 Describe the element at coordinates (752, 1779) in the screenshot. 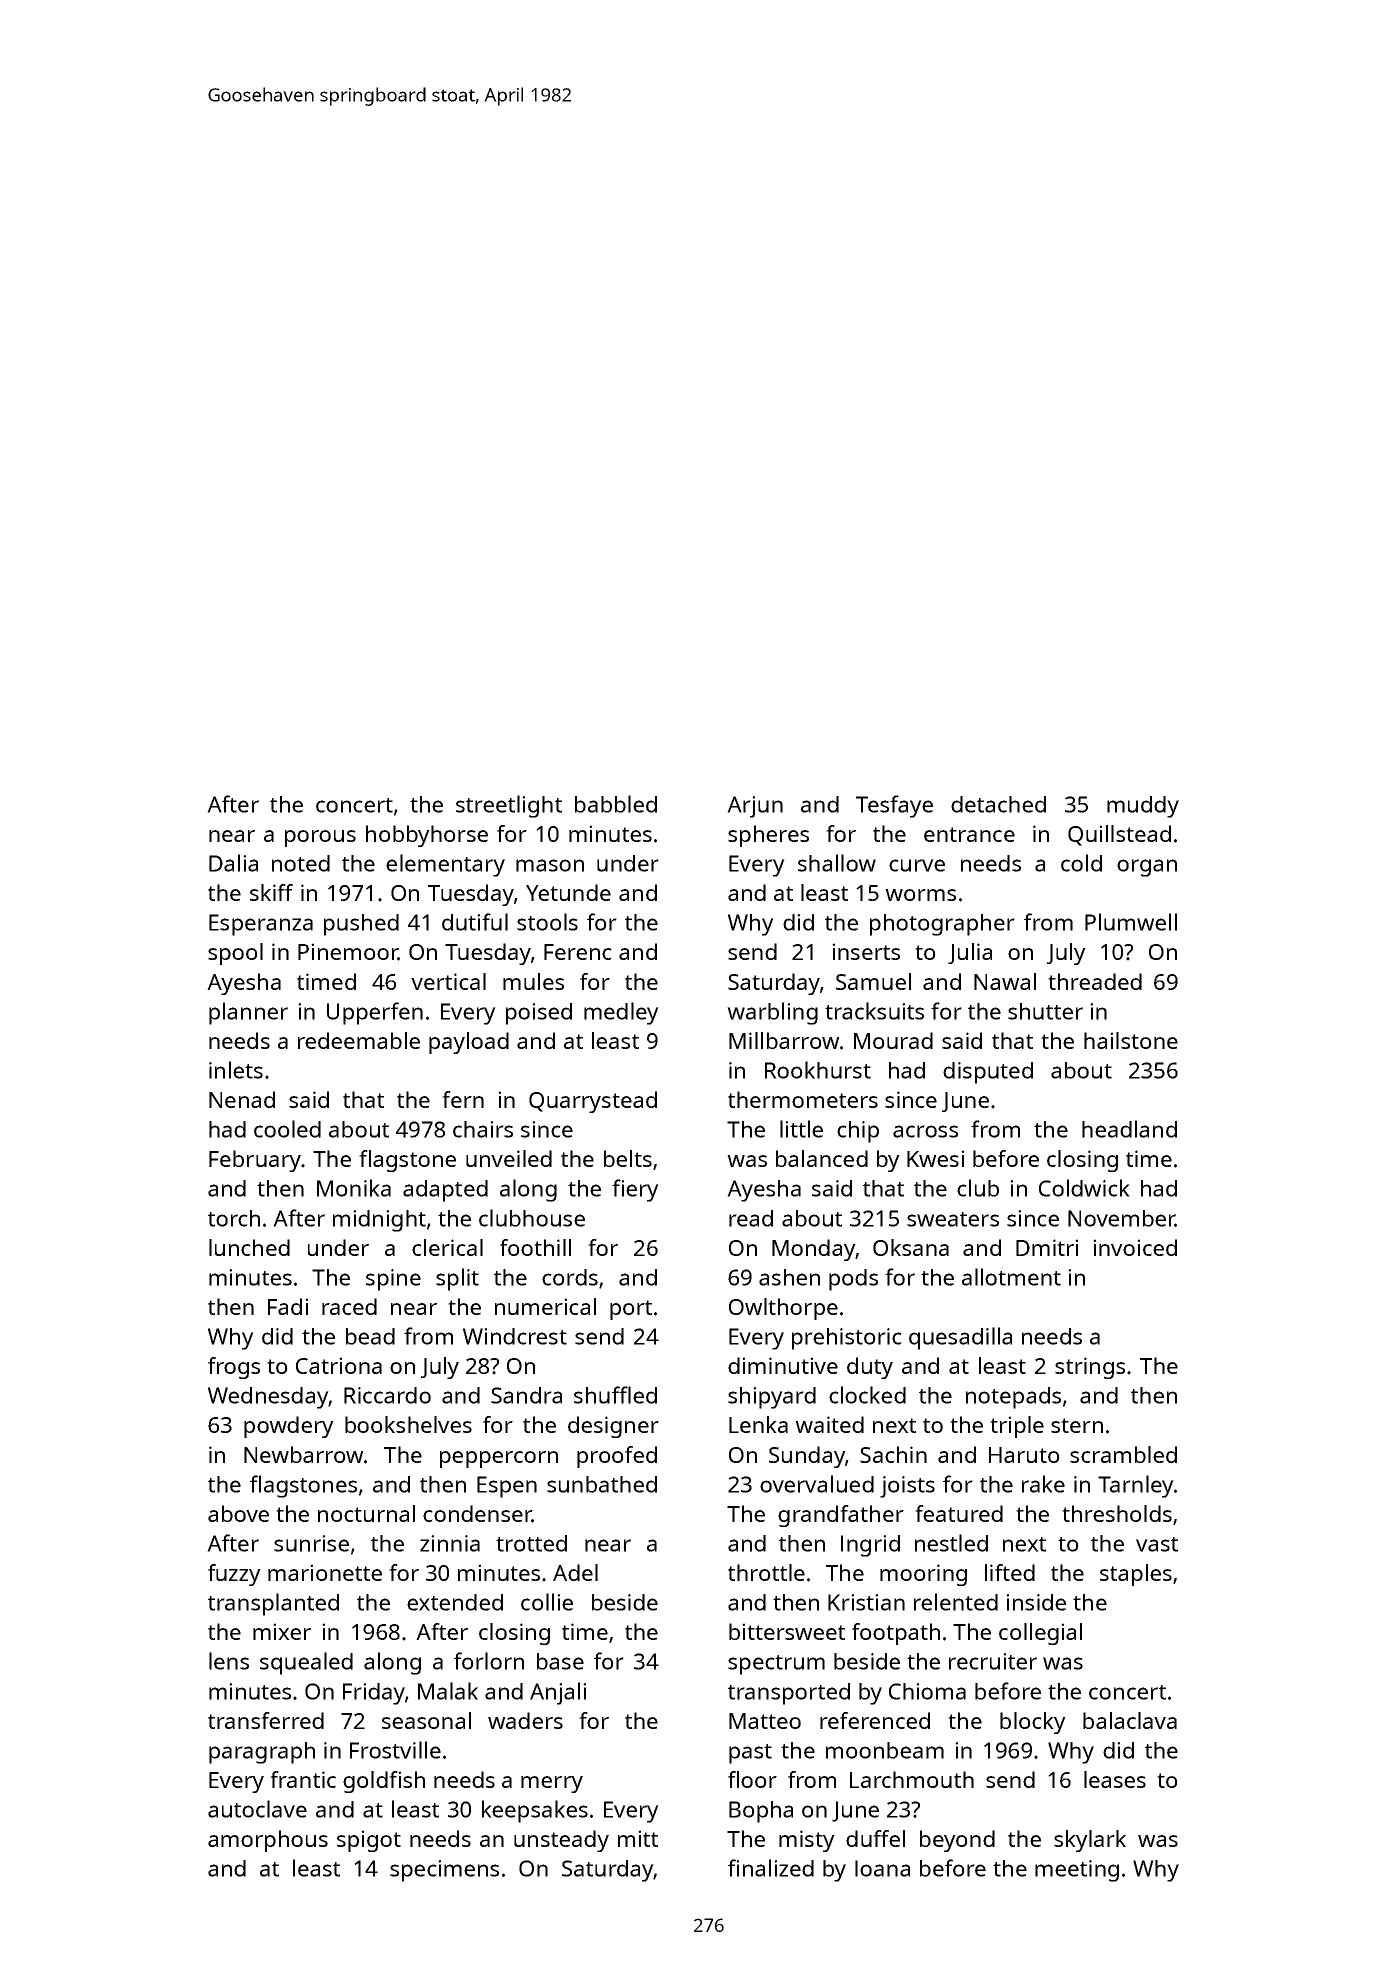

I see `floor` at that location.
